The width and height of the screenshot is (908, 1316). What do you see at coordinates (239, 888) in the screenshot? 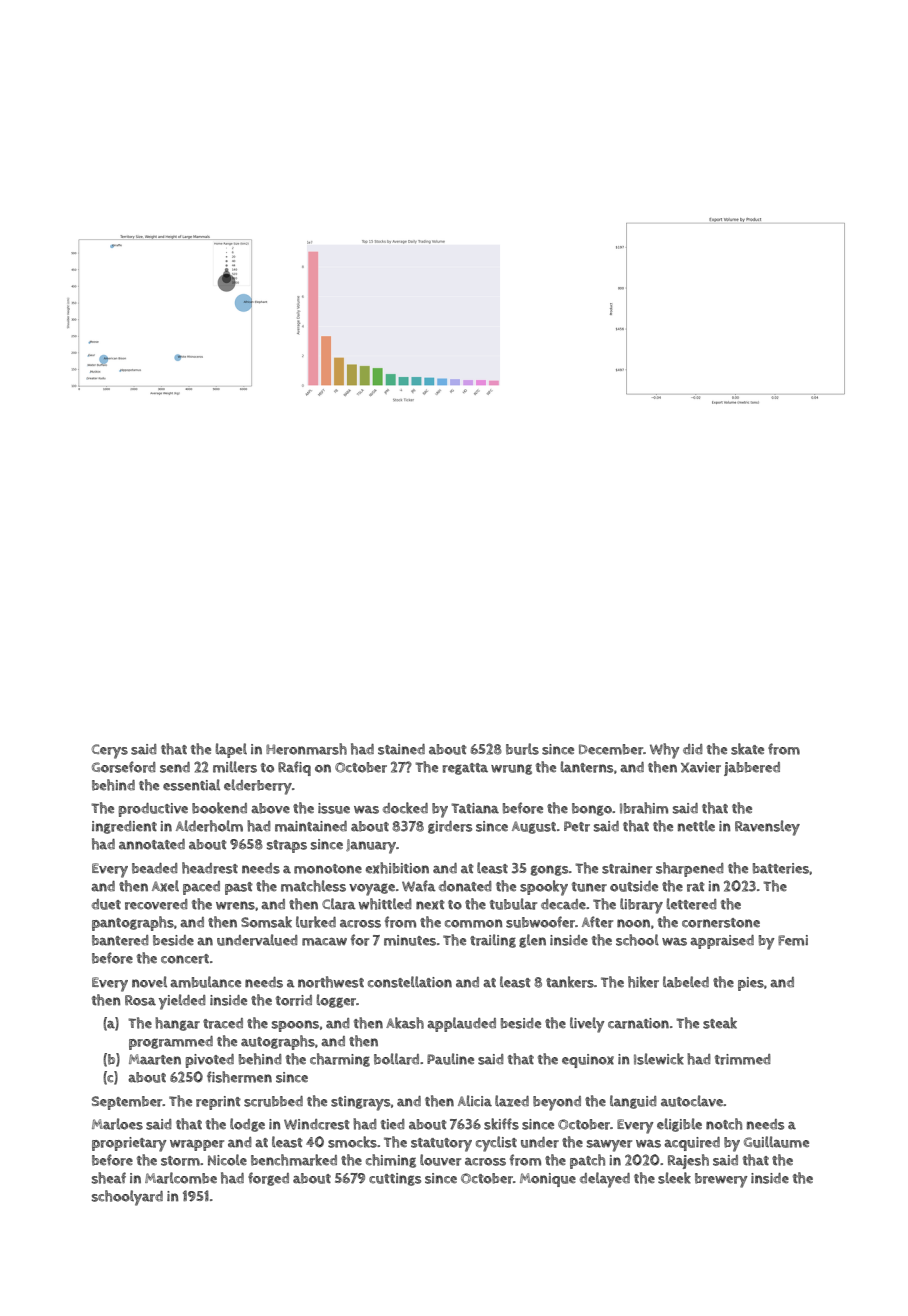
I see `past` at bounding box center [239, 888].
